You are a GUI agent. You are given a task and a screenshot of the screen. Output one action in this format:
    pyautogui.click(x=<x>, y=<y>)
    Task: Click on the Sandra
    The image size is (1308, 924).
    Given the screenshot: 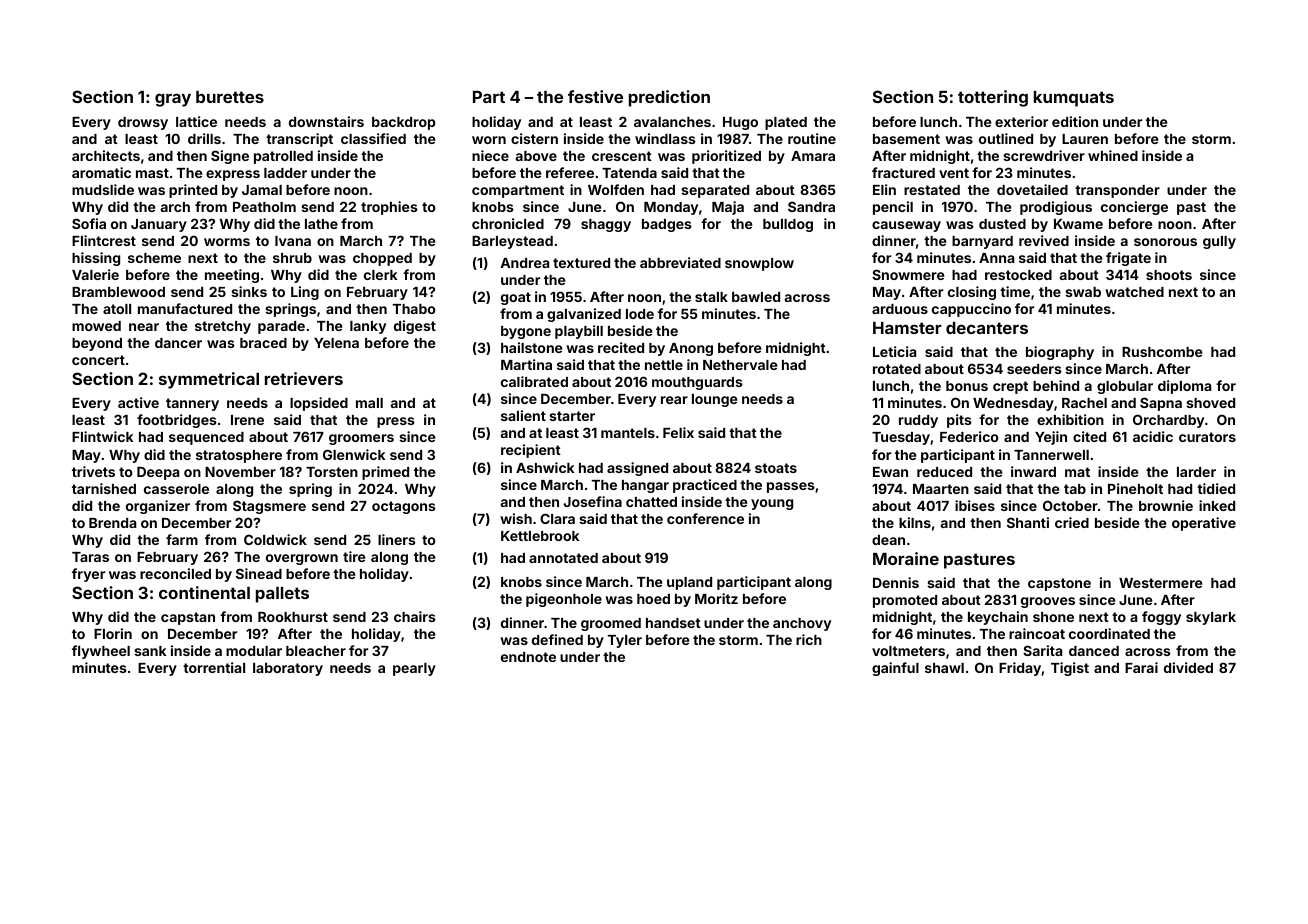 What is the action you would take?
    pyautogui.click(x=811, y=206)
